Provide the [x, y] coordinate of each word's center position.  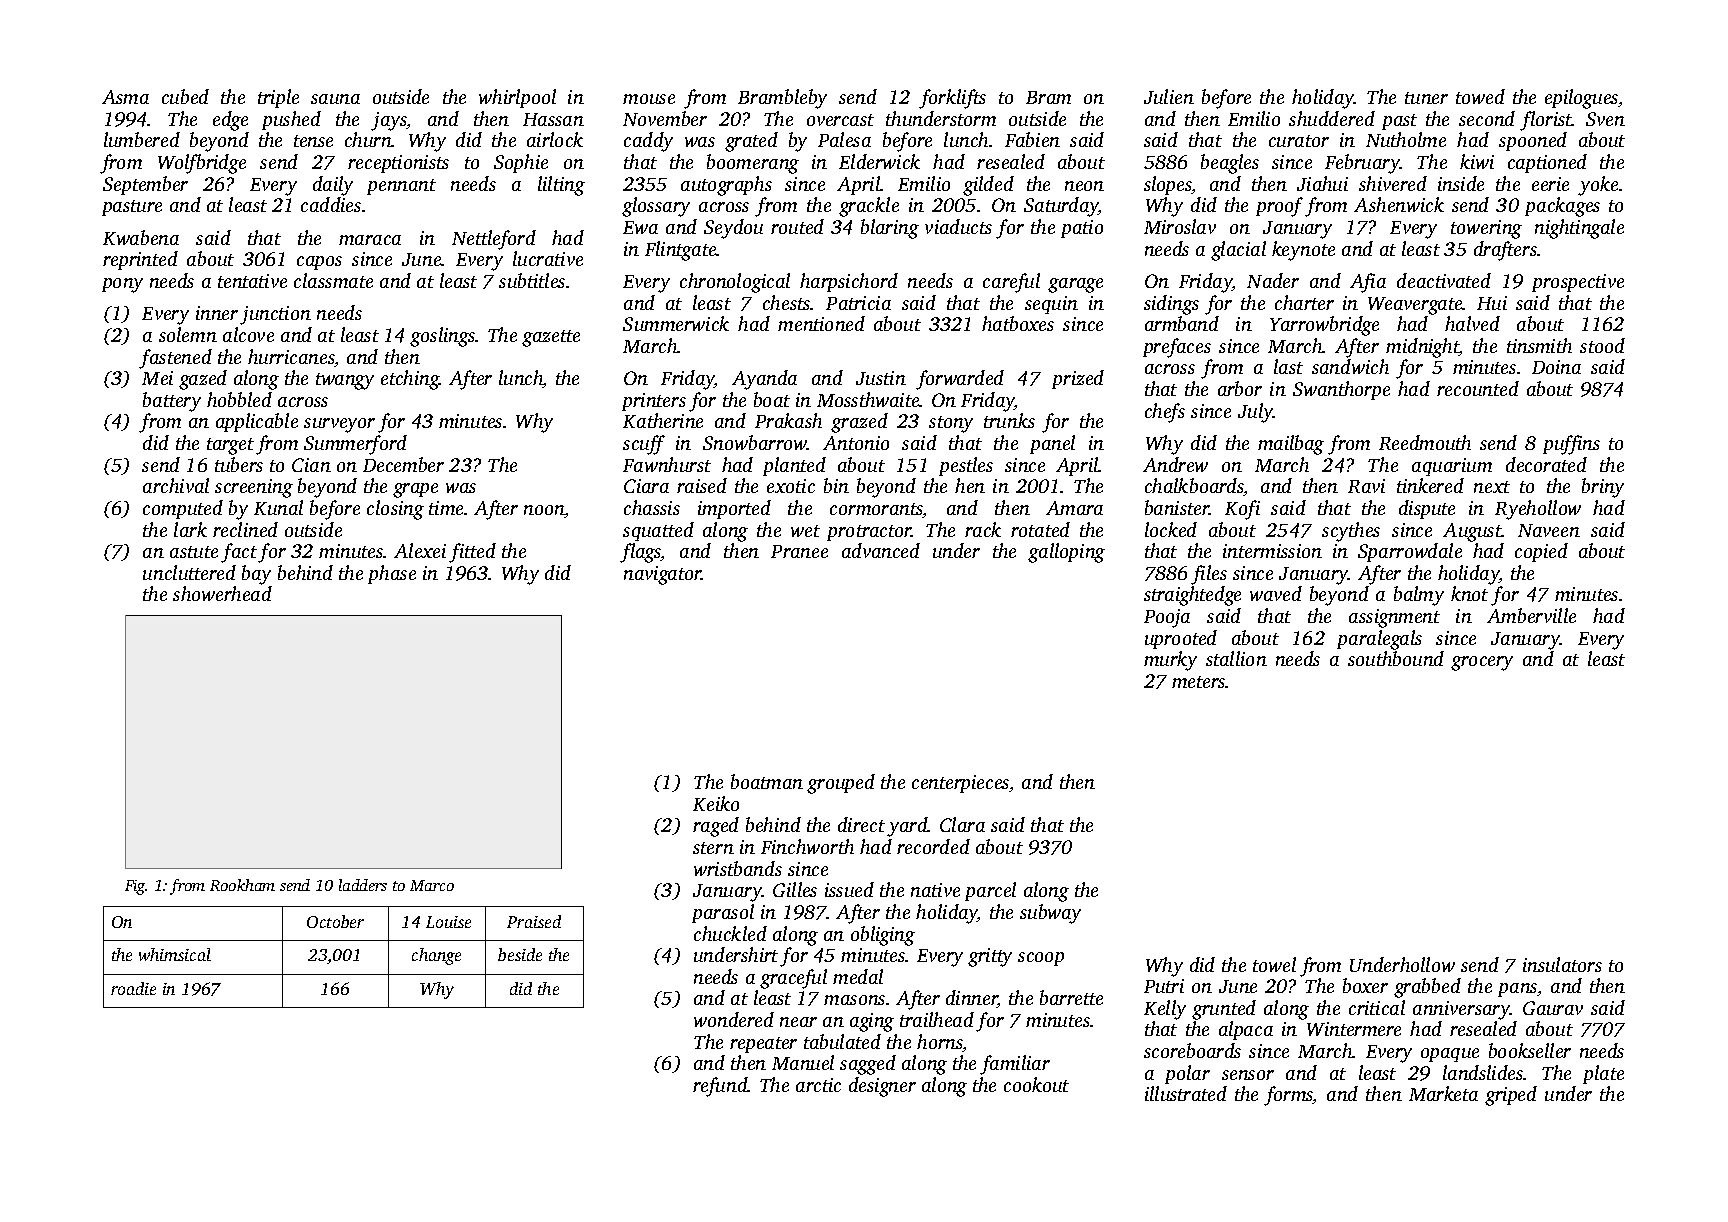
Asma [125, 97]
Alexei [420, 550]
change [436, 956]
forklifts [952, 99]
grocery [1482, 663]
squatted [658, 531]
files [1209, 575]
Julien [1169, 96]
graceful [793, 979]
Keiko [716, 803]
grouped [841, 784]
